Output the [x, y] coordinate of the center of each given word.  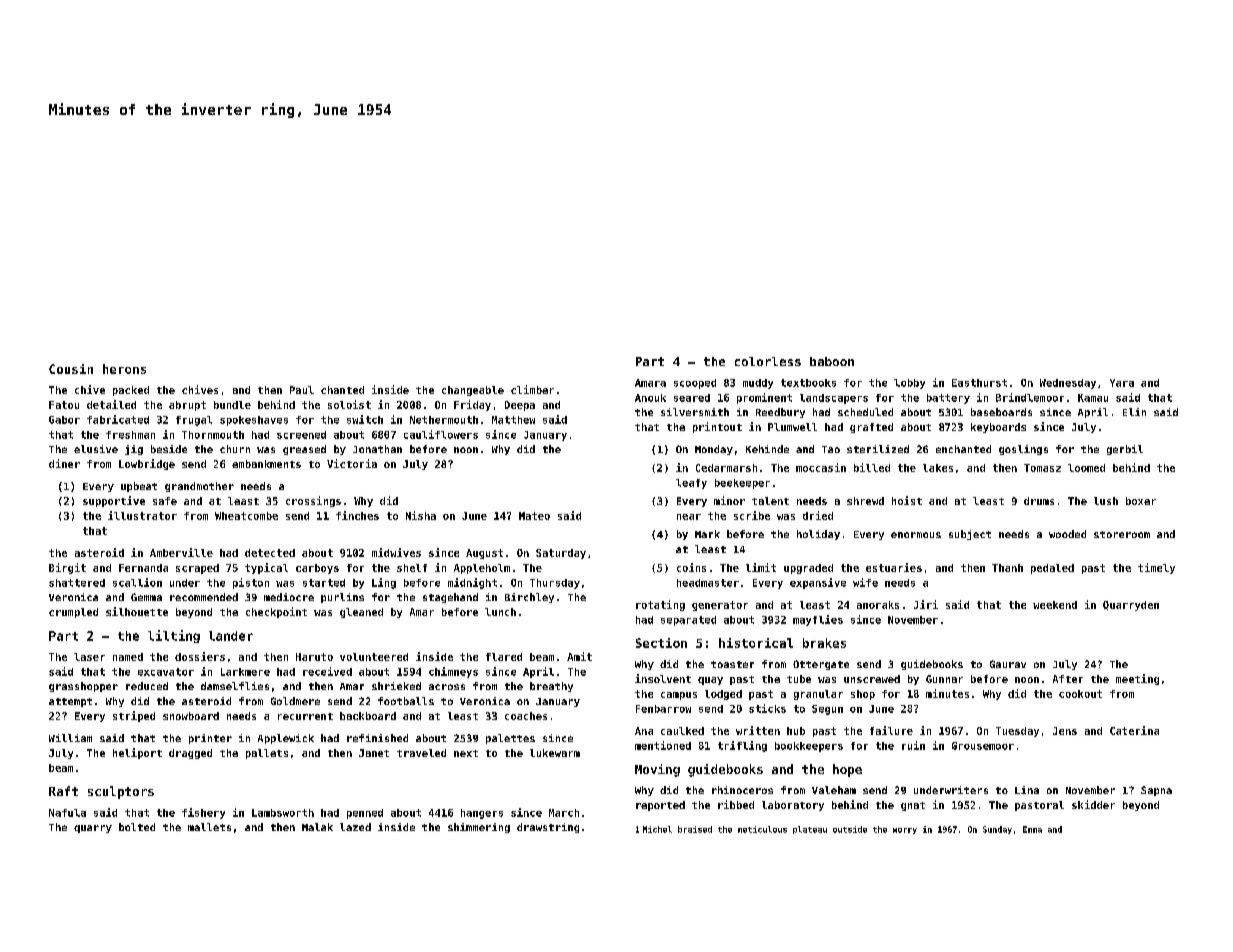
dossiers [200, 656]
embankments [266, 464]
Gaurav [1008, 664]
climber [532, 389]
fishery [203, 813]
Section [661, 643]
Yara [1122, 383]
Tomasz [1042, 468]
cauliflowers [441, 434]
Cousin [71, 369]
